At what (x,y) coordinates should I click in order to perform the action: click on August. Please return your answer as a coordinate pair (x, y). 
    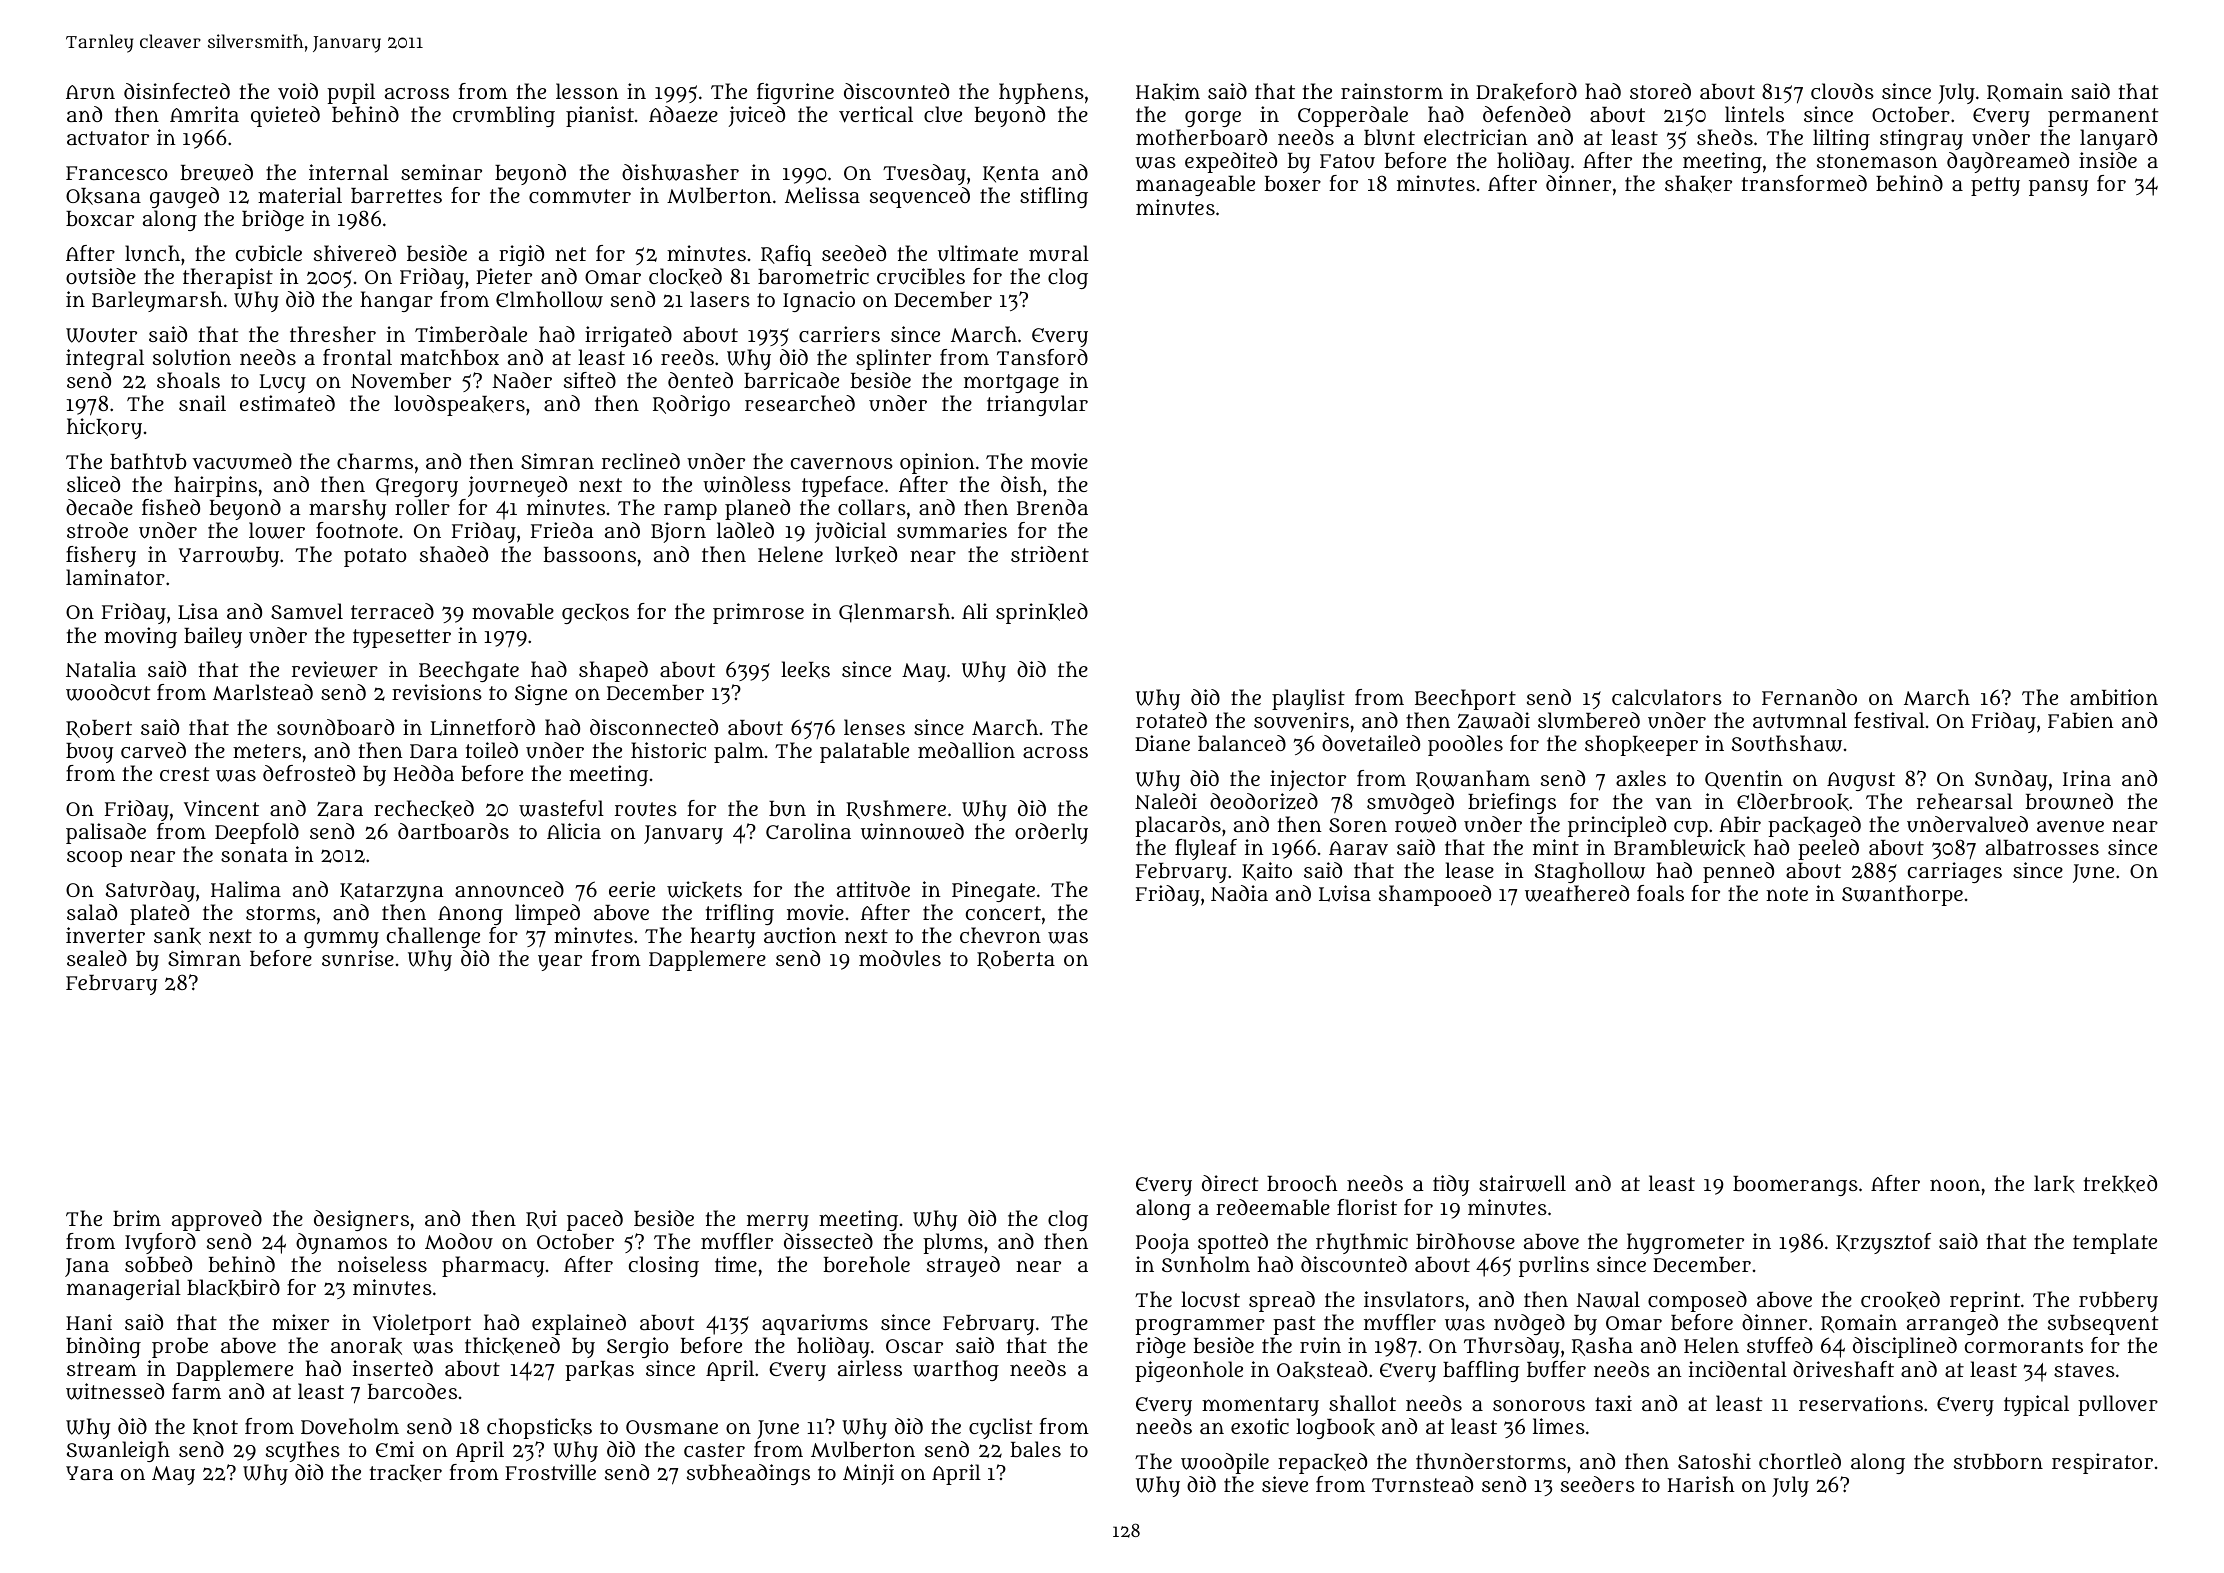
    Looking at the image, I should click on (1861, 781).
